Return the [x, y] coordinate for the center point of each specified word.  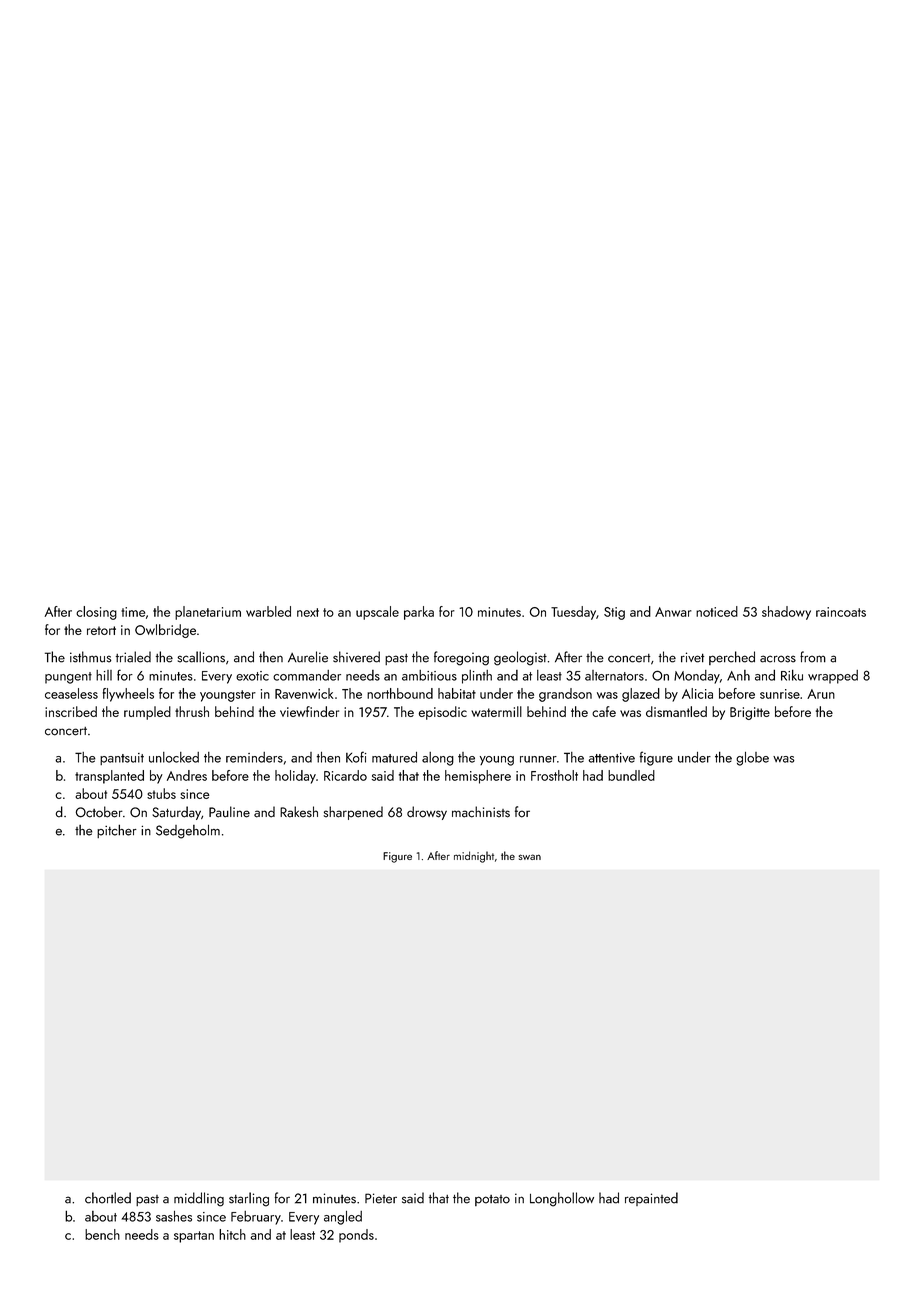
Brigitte [750, 713]
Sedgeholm [188, 832]
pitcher [117, 831]
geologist [520, 658]
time [133, 612]
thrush [192, 711]
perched [732, 658]
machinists [481, 812]
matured [394, 757]
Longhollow [562, 1199]
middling [199, 1199]
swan [530, 857]
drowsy [427, 813]
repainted [651, 1199]
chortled [108, 1198]
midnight [474, 857]
